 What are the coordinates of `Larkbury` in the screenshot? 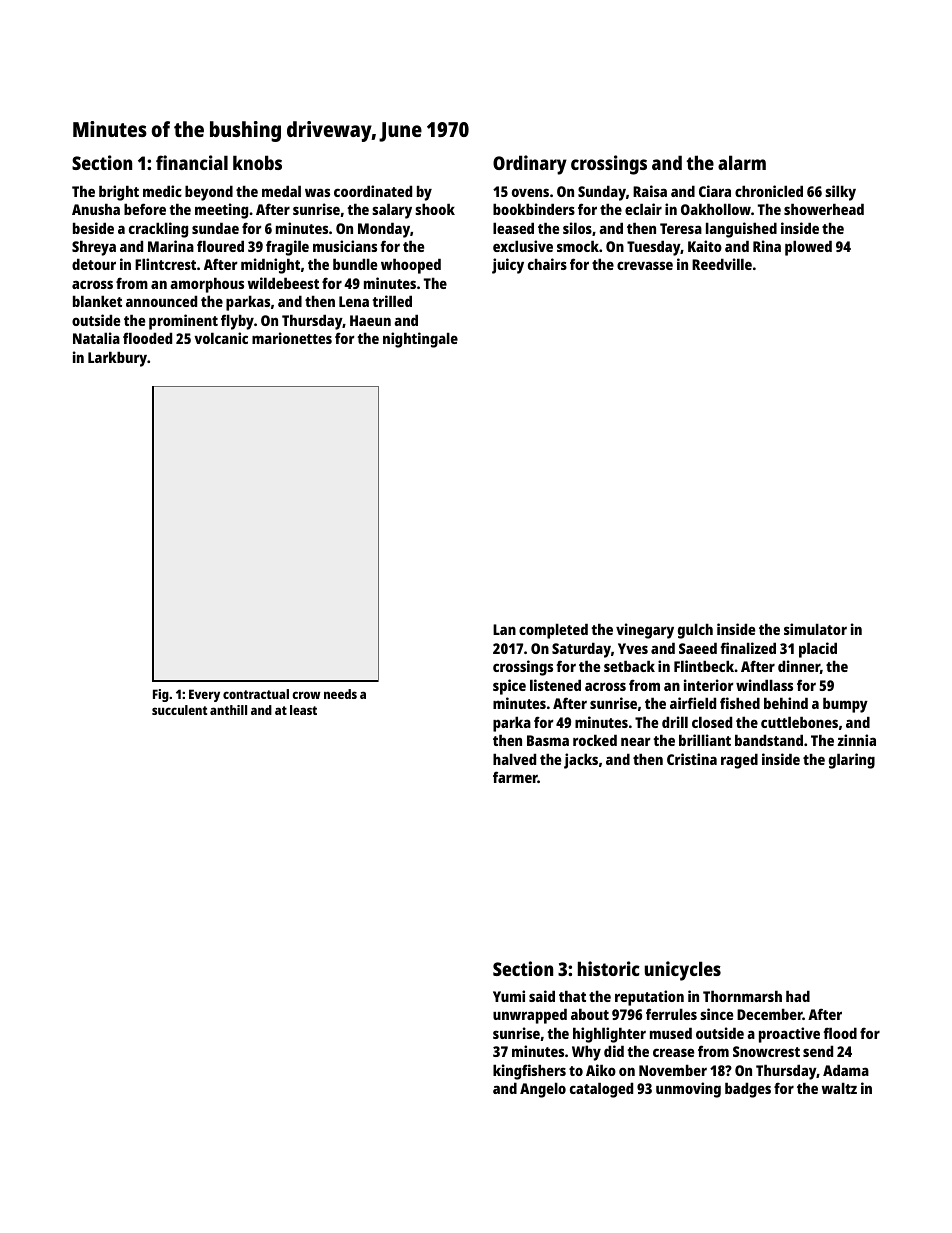 It's located at (117, 359).
